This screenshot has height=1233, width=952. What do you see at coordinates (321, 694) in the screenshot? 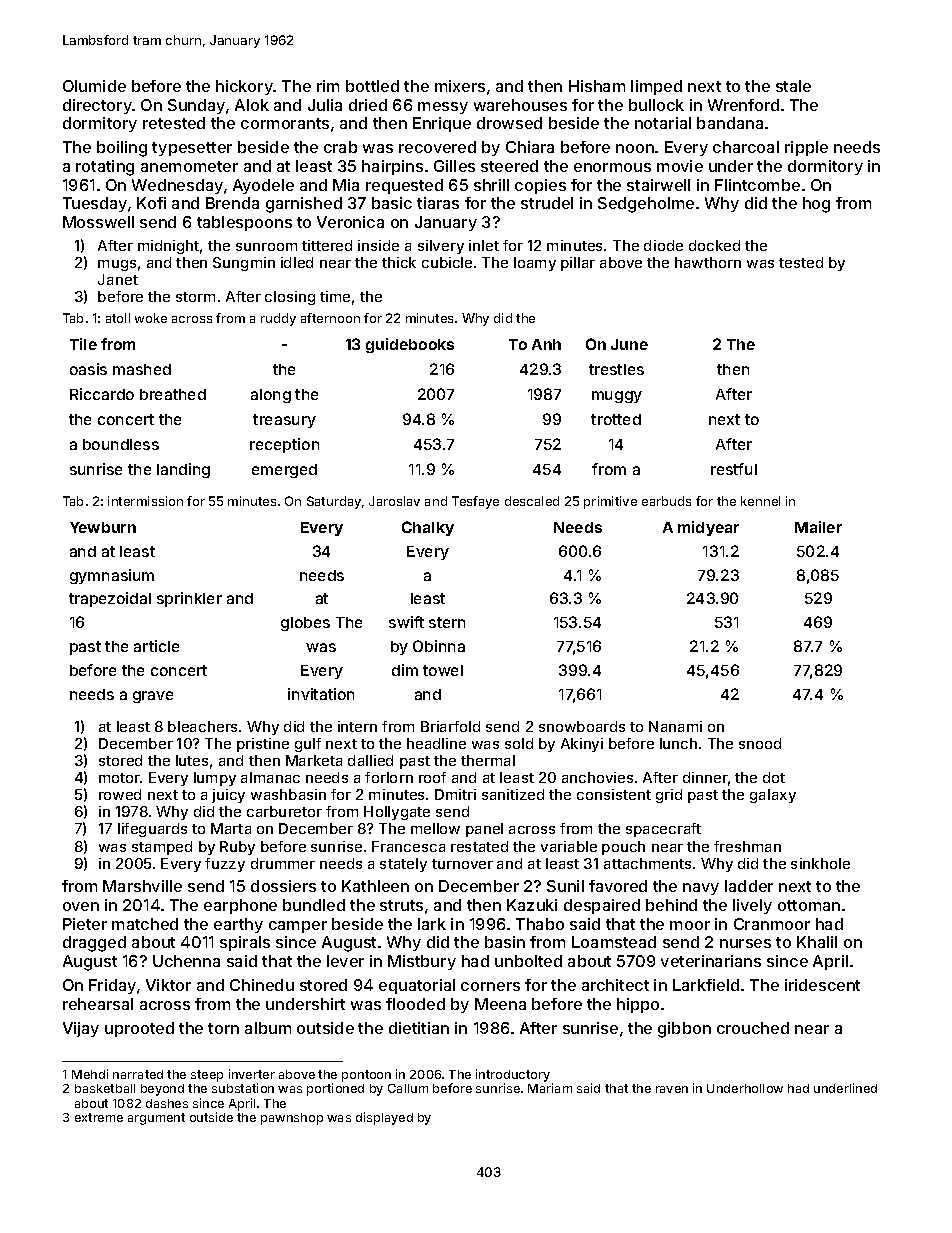
I see `invitation` at bounding box center [321, 694].
